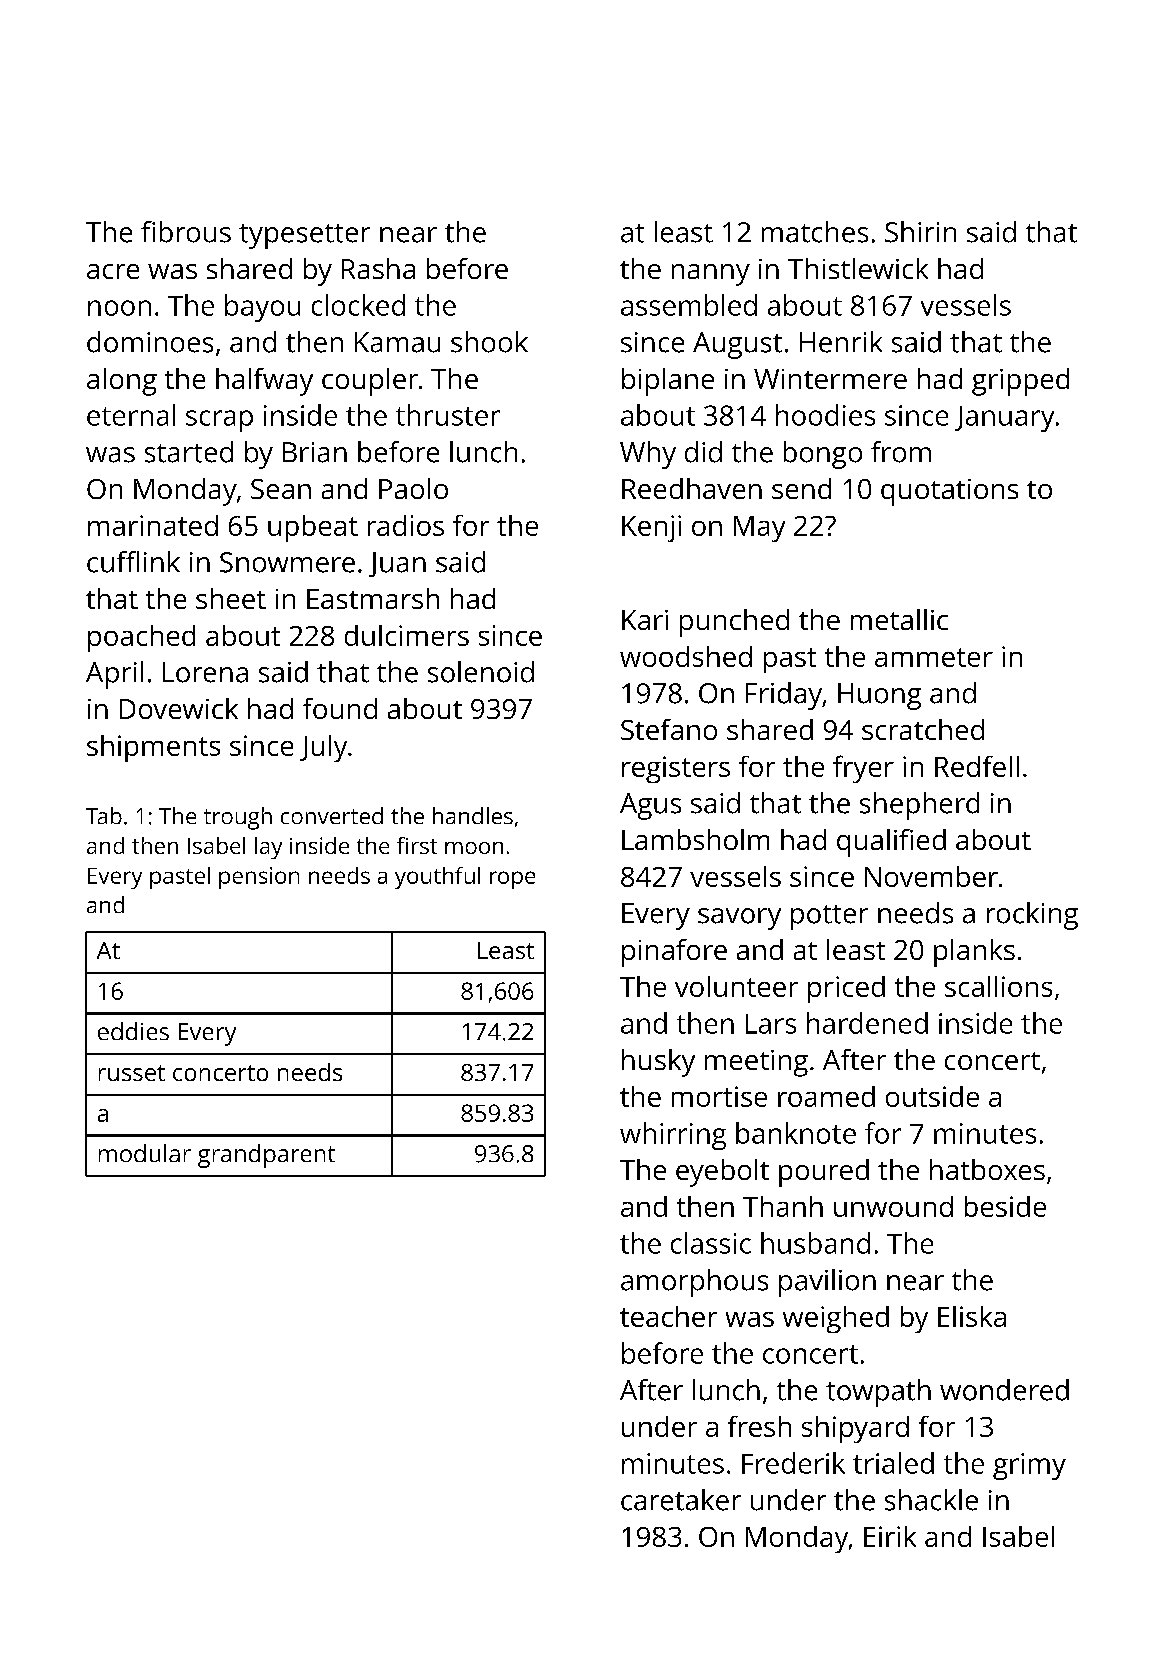 This screenshot has height=1654, width=1165. What do you see at coordinates (406, 525) in the screenshot?
I see `radios` at bounding box center [406, 525].
